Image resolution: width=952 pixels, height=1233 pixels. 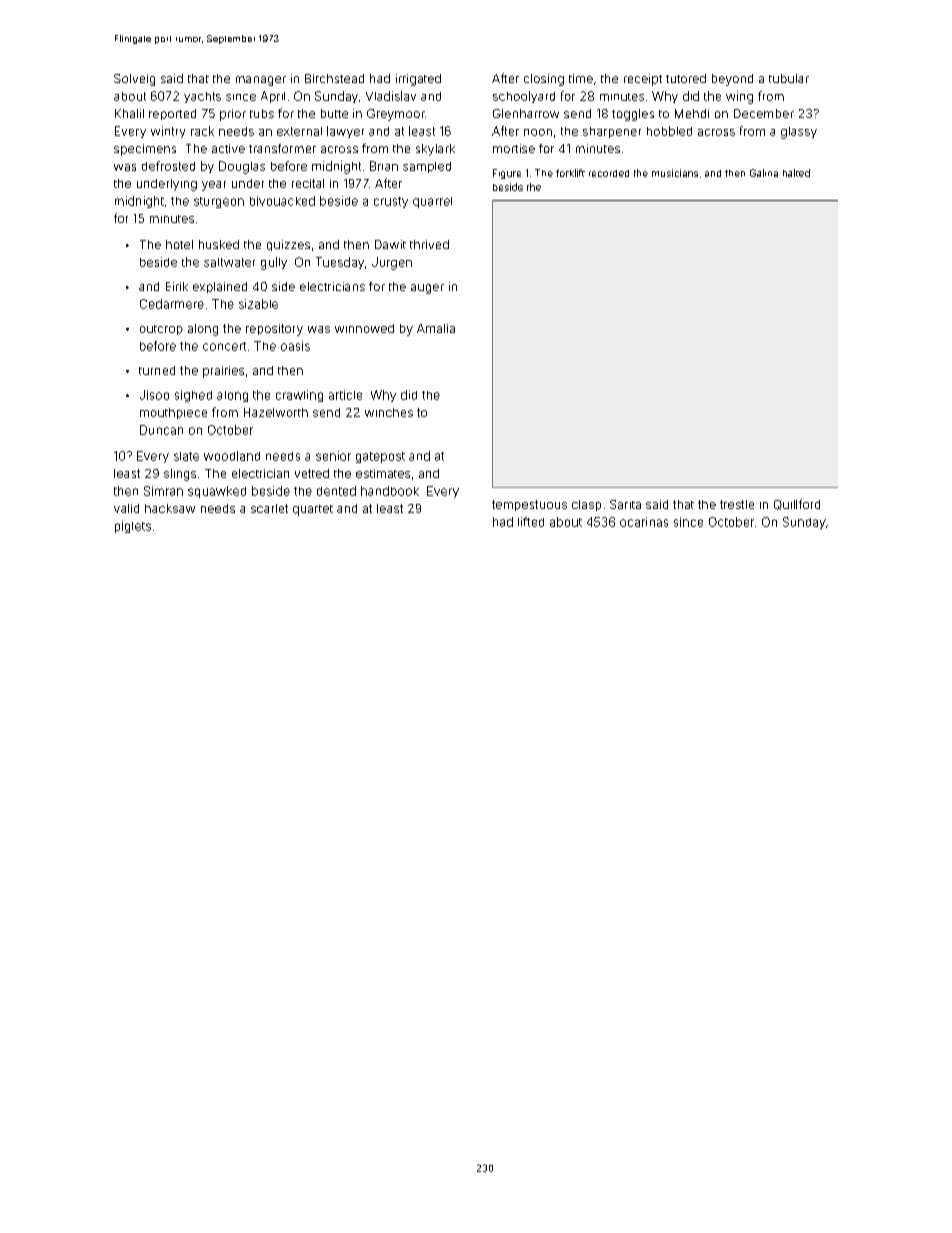 What do you see at coordinates (261, 81) in the image?
I see `manager` at bounding box center [261, 81].
